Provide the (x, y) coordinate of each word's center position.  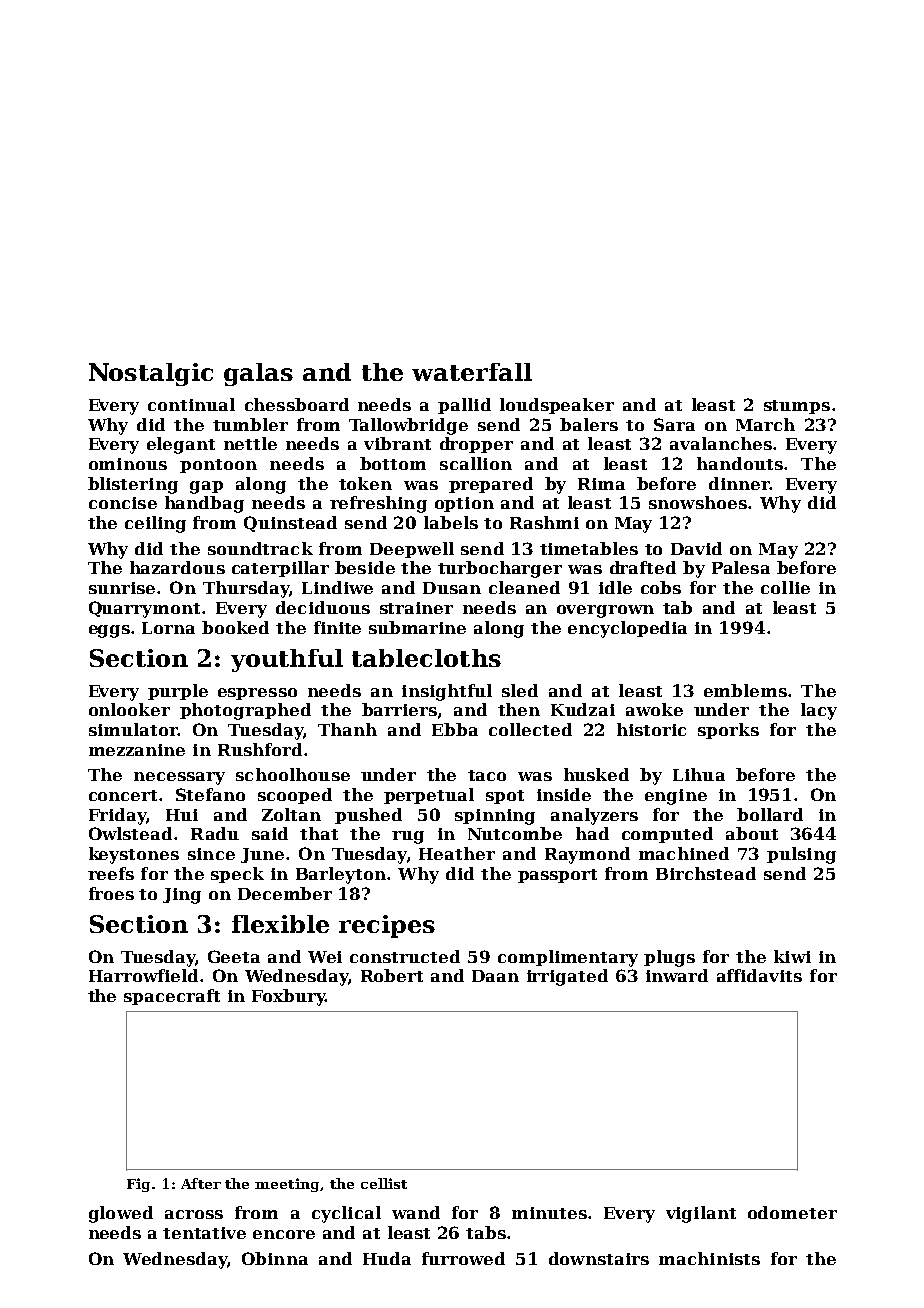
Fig (138, 1185)
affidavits (759, 975)
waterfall (472, 372)
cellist (384, 1183)
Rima (601, 484)
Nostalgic (151, 374)
